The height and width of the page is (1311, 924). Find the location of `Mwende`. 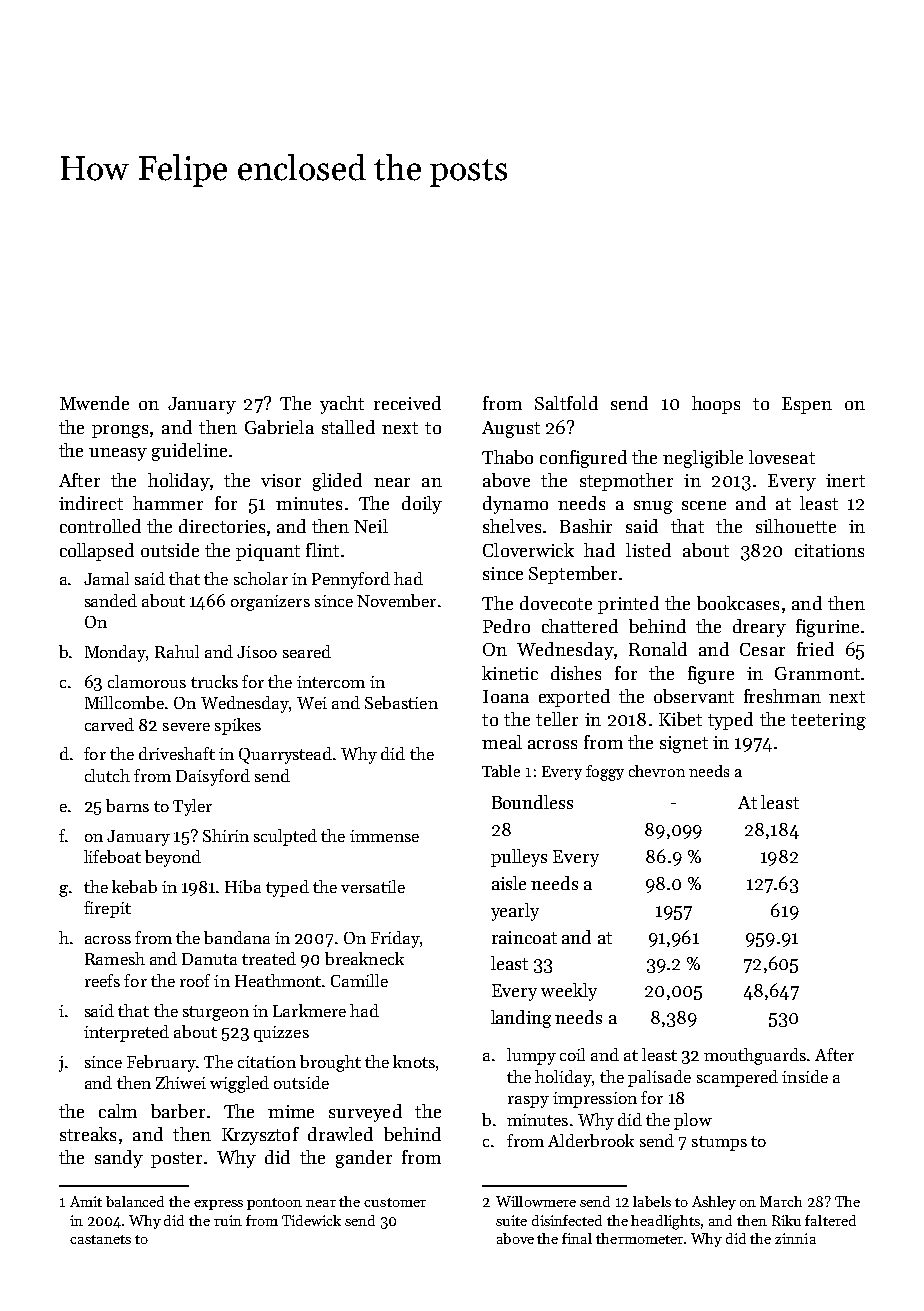

Mwende is located at coordinates (94, 403).
